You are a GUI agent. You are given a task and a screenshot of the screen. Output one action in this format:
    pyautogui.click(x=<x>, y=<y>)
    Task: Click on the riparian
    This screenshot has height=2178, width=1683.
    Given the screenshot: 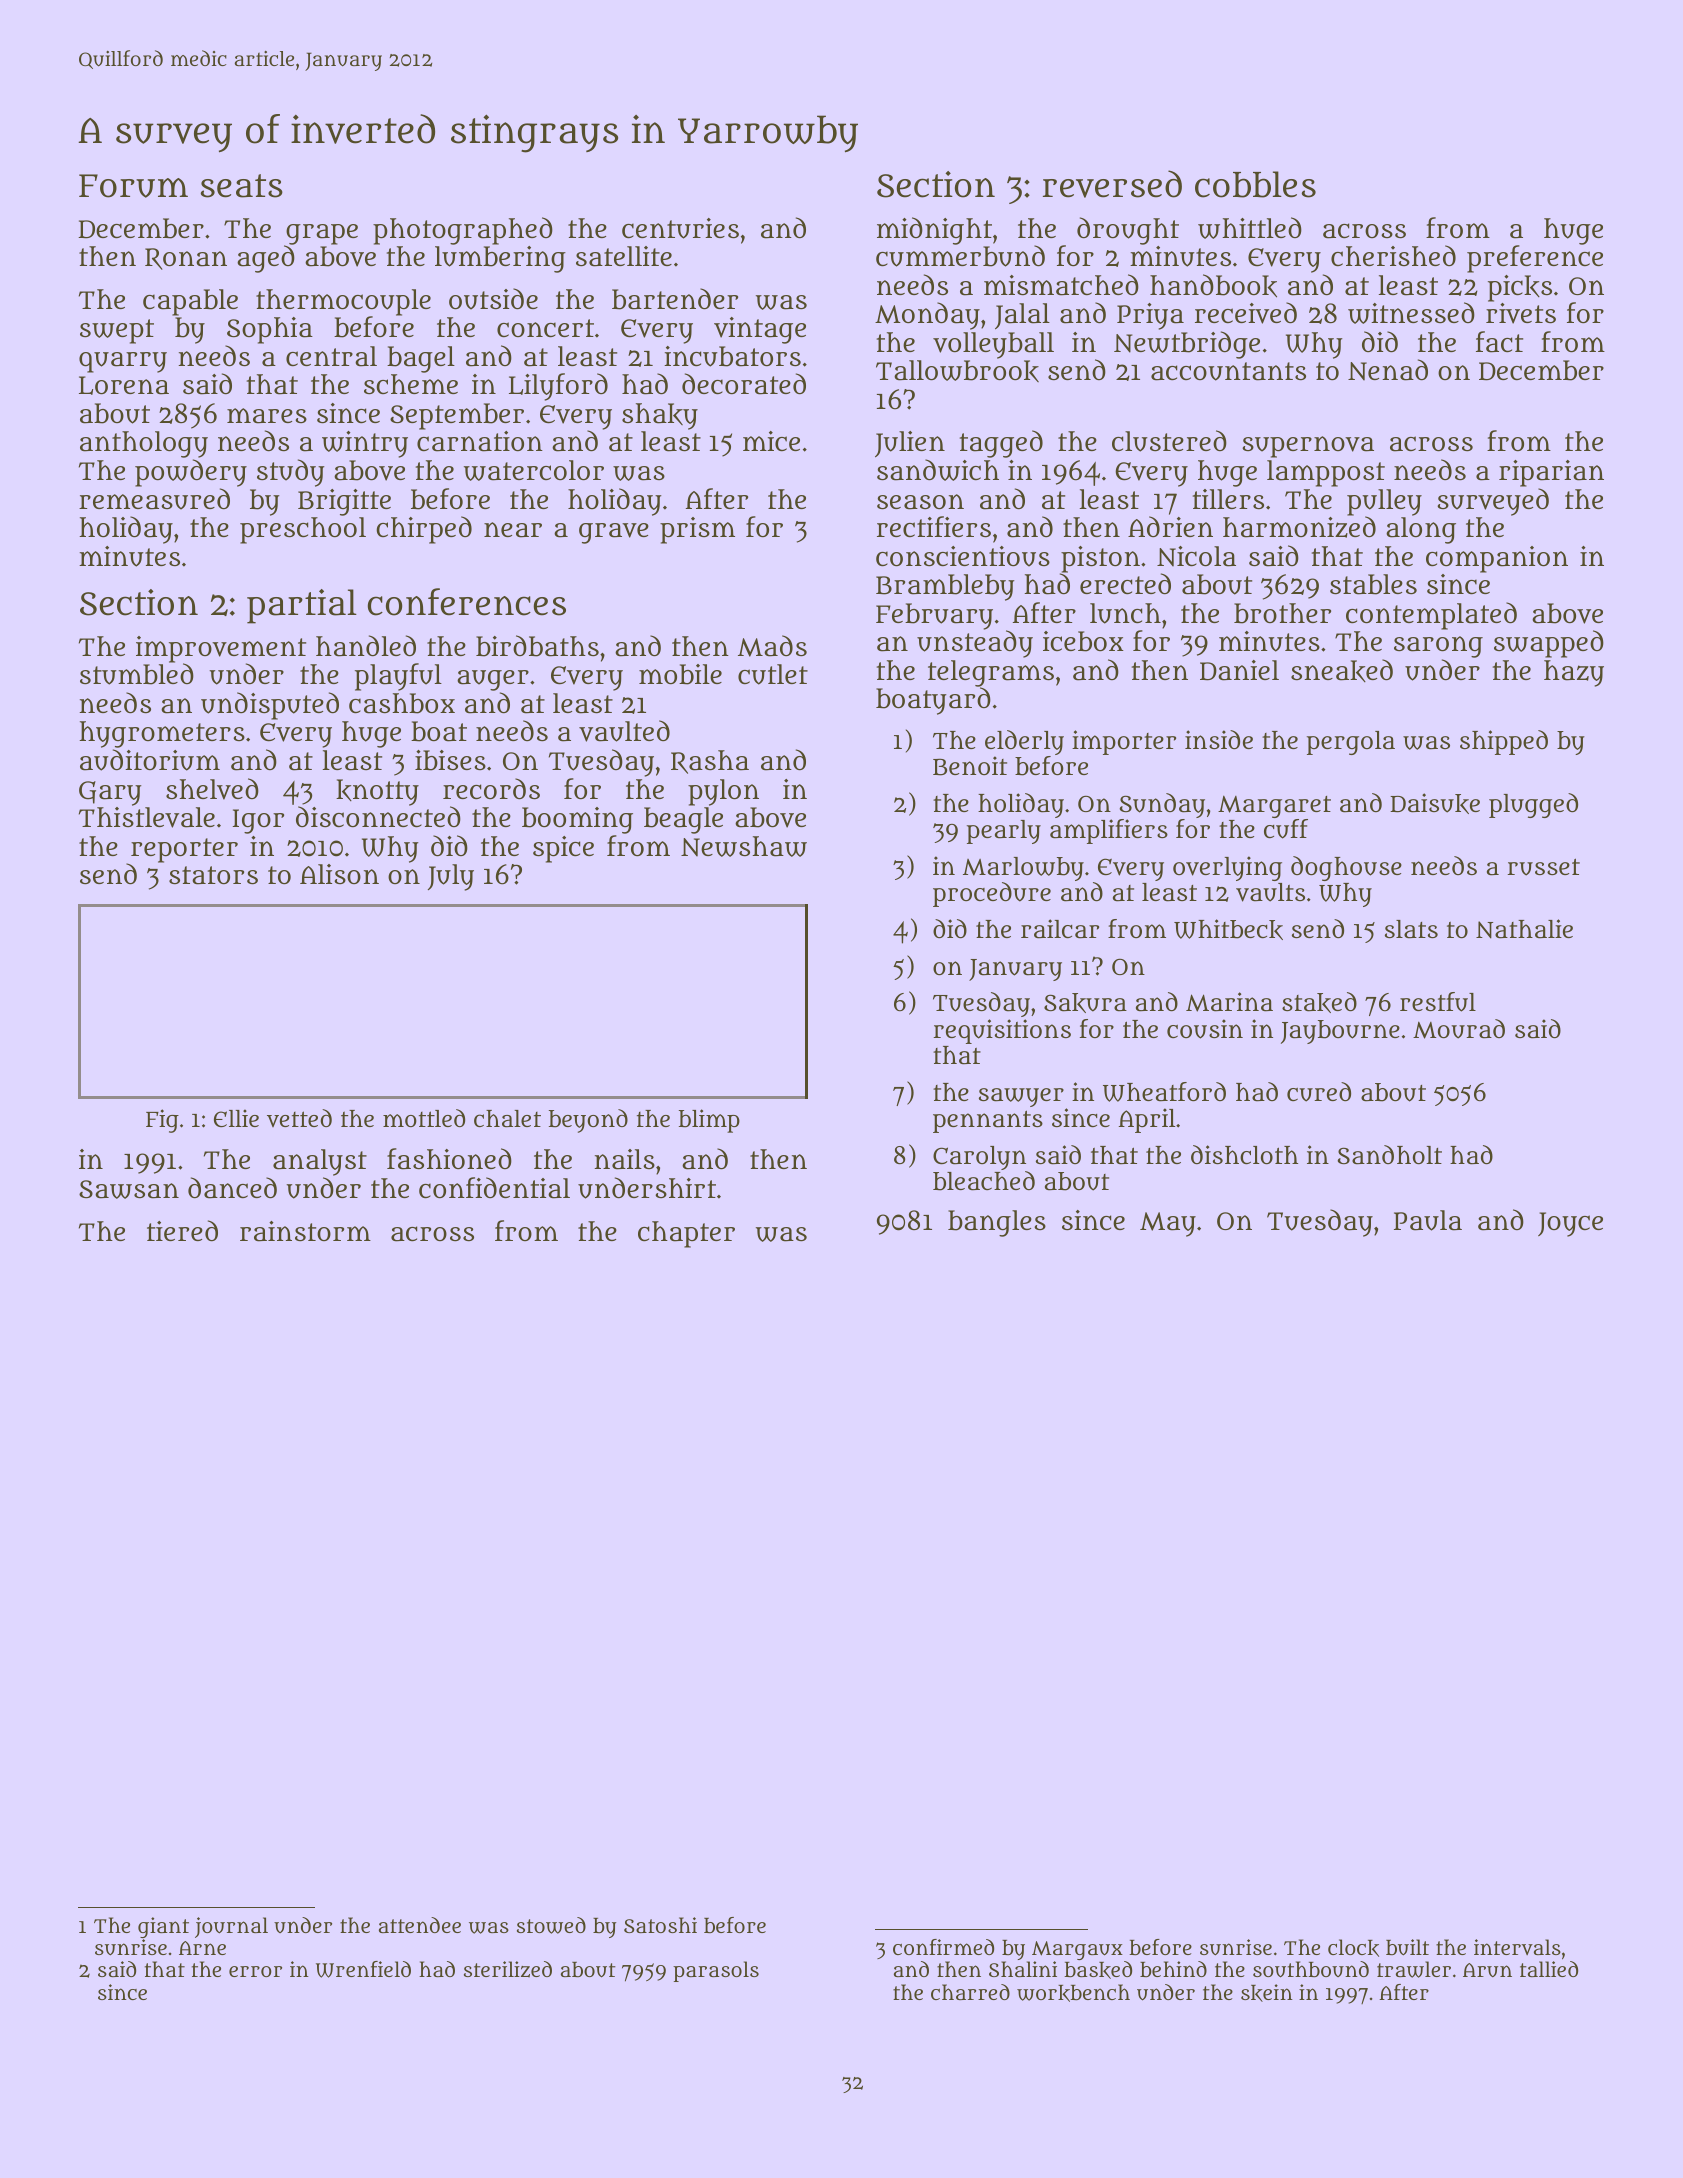 What is the action you would take?
    pyautogui.click(x=1551, y=473)
